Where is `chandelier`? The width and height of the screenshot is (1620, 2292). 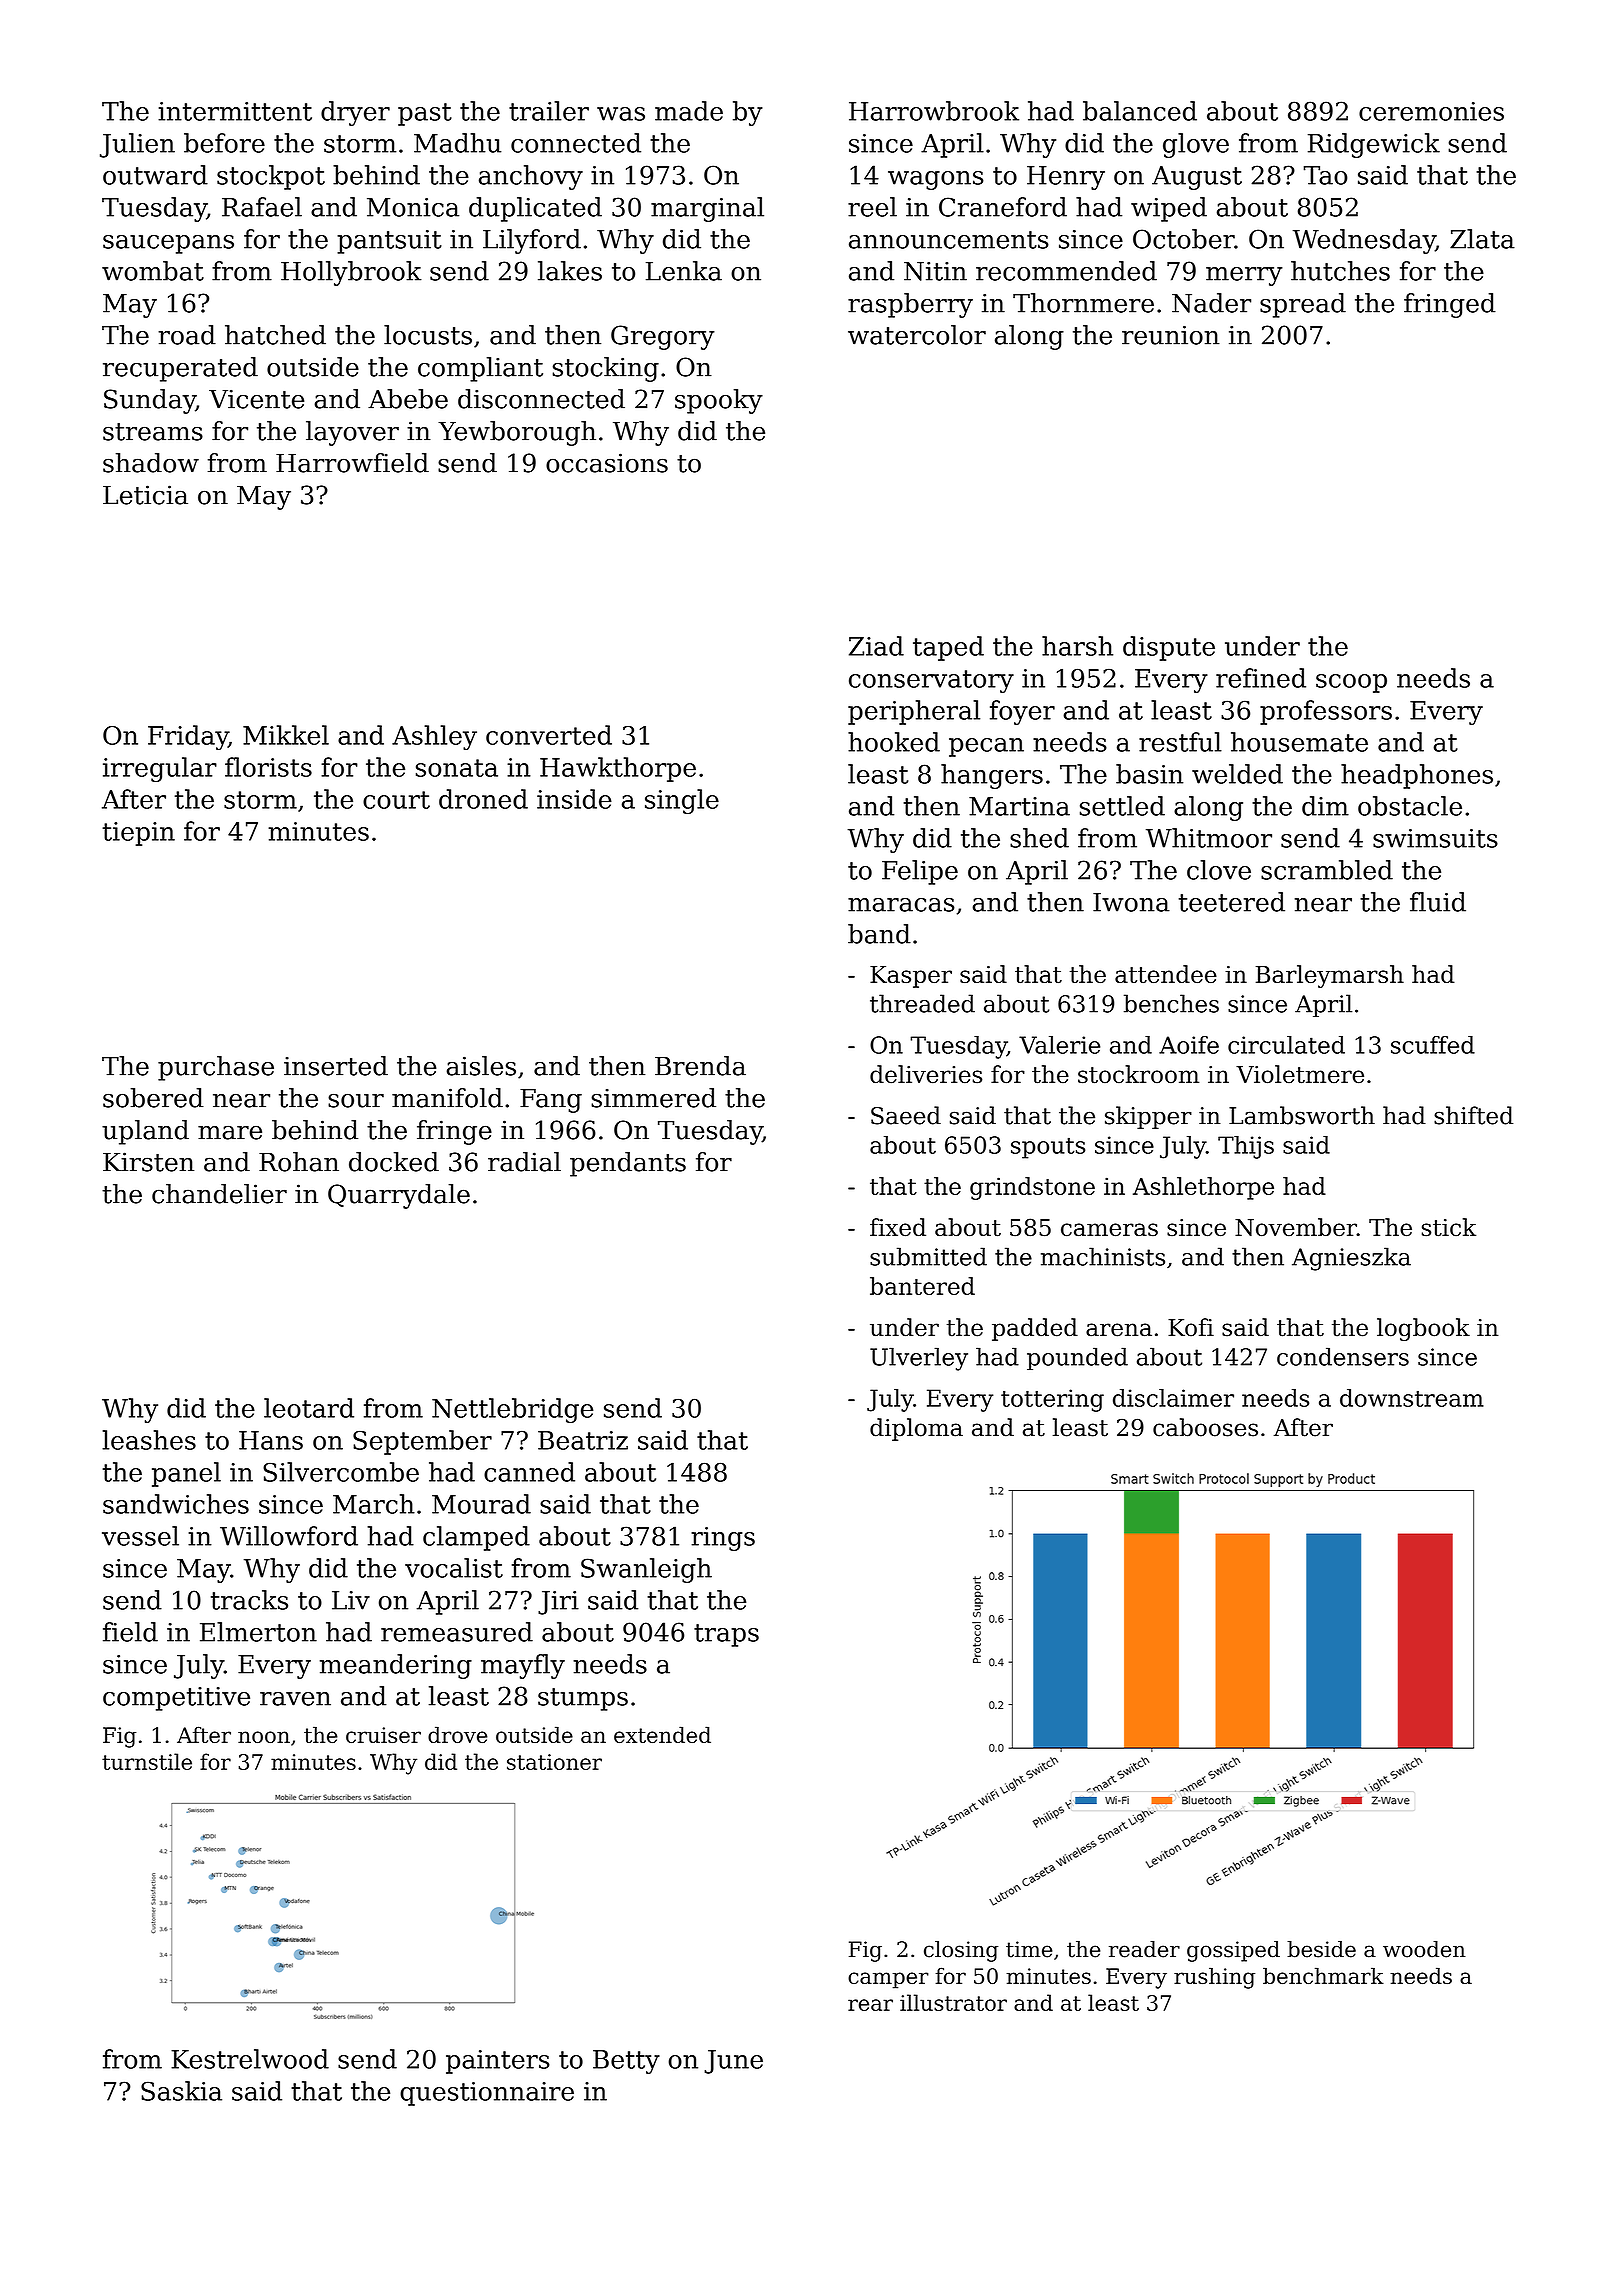
chandelier is located at coordinates (219, 1194).
